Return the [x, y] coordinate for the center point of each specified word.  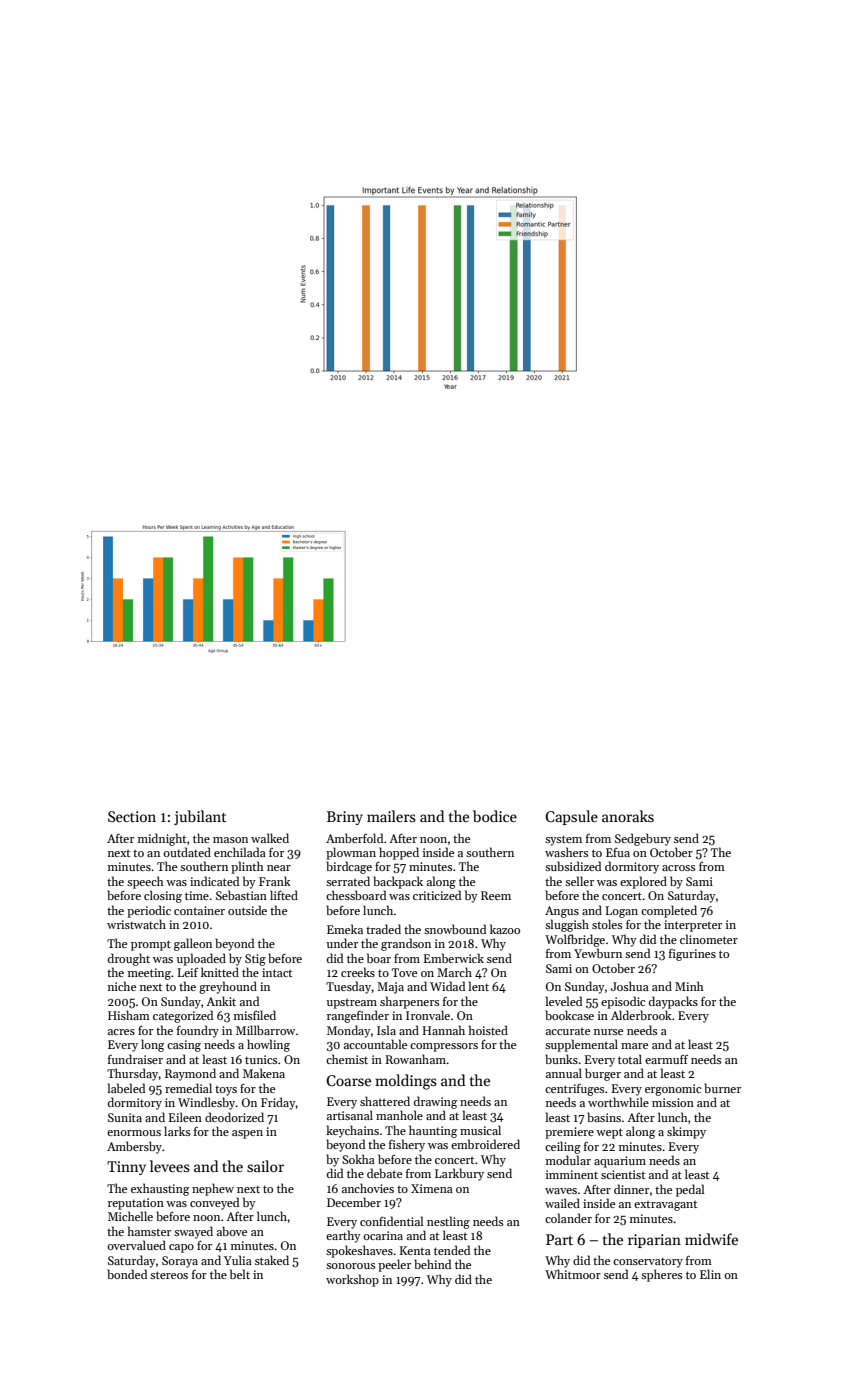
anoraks [628, 816]
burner [722, 1088]
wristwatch [136, 924]
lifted [284, 895]
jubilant [200, 817]
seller [579, 881]
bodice [495, 816]
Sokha [358, 1159]
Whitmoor [573, 1274]
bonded [127, 1274]
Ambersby [134, 1147]
